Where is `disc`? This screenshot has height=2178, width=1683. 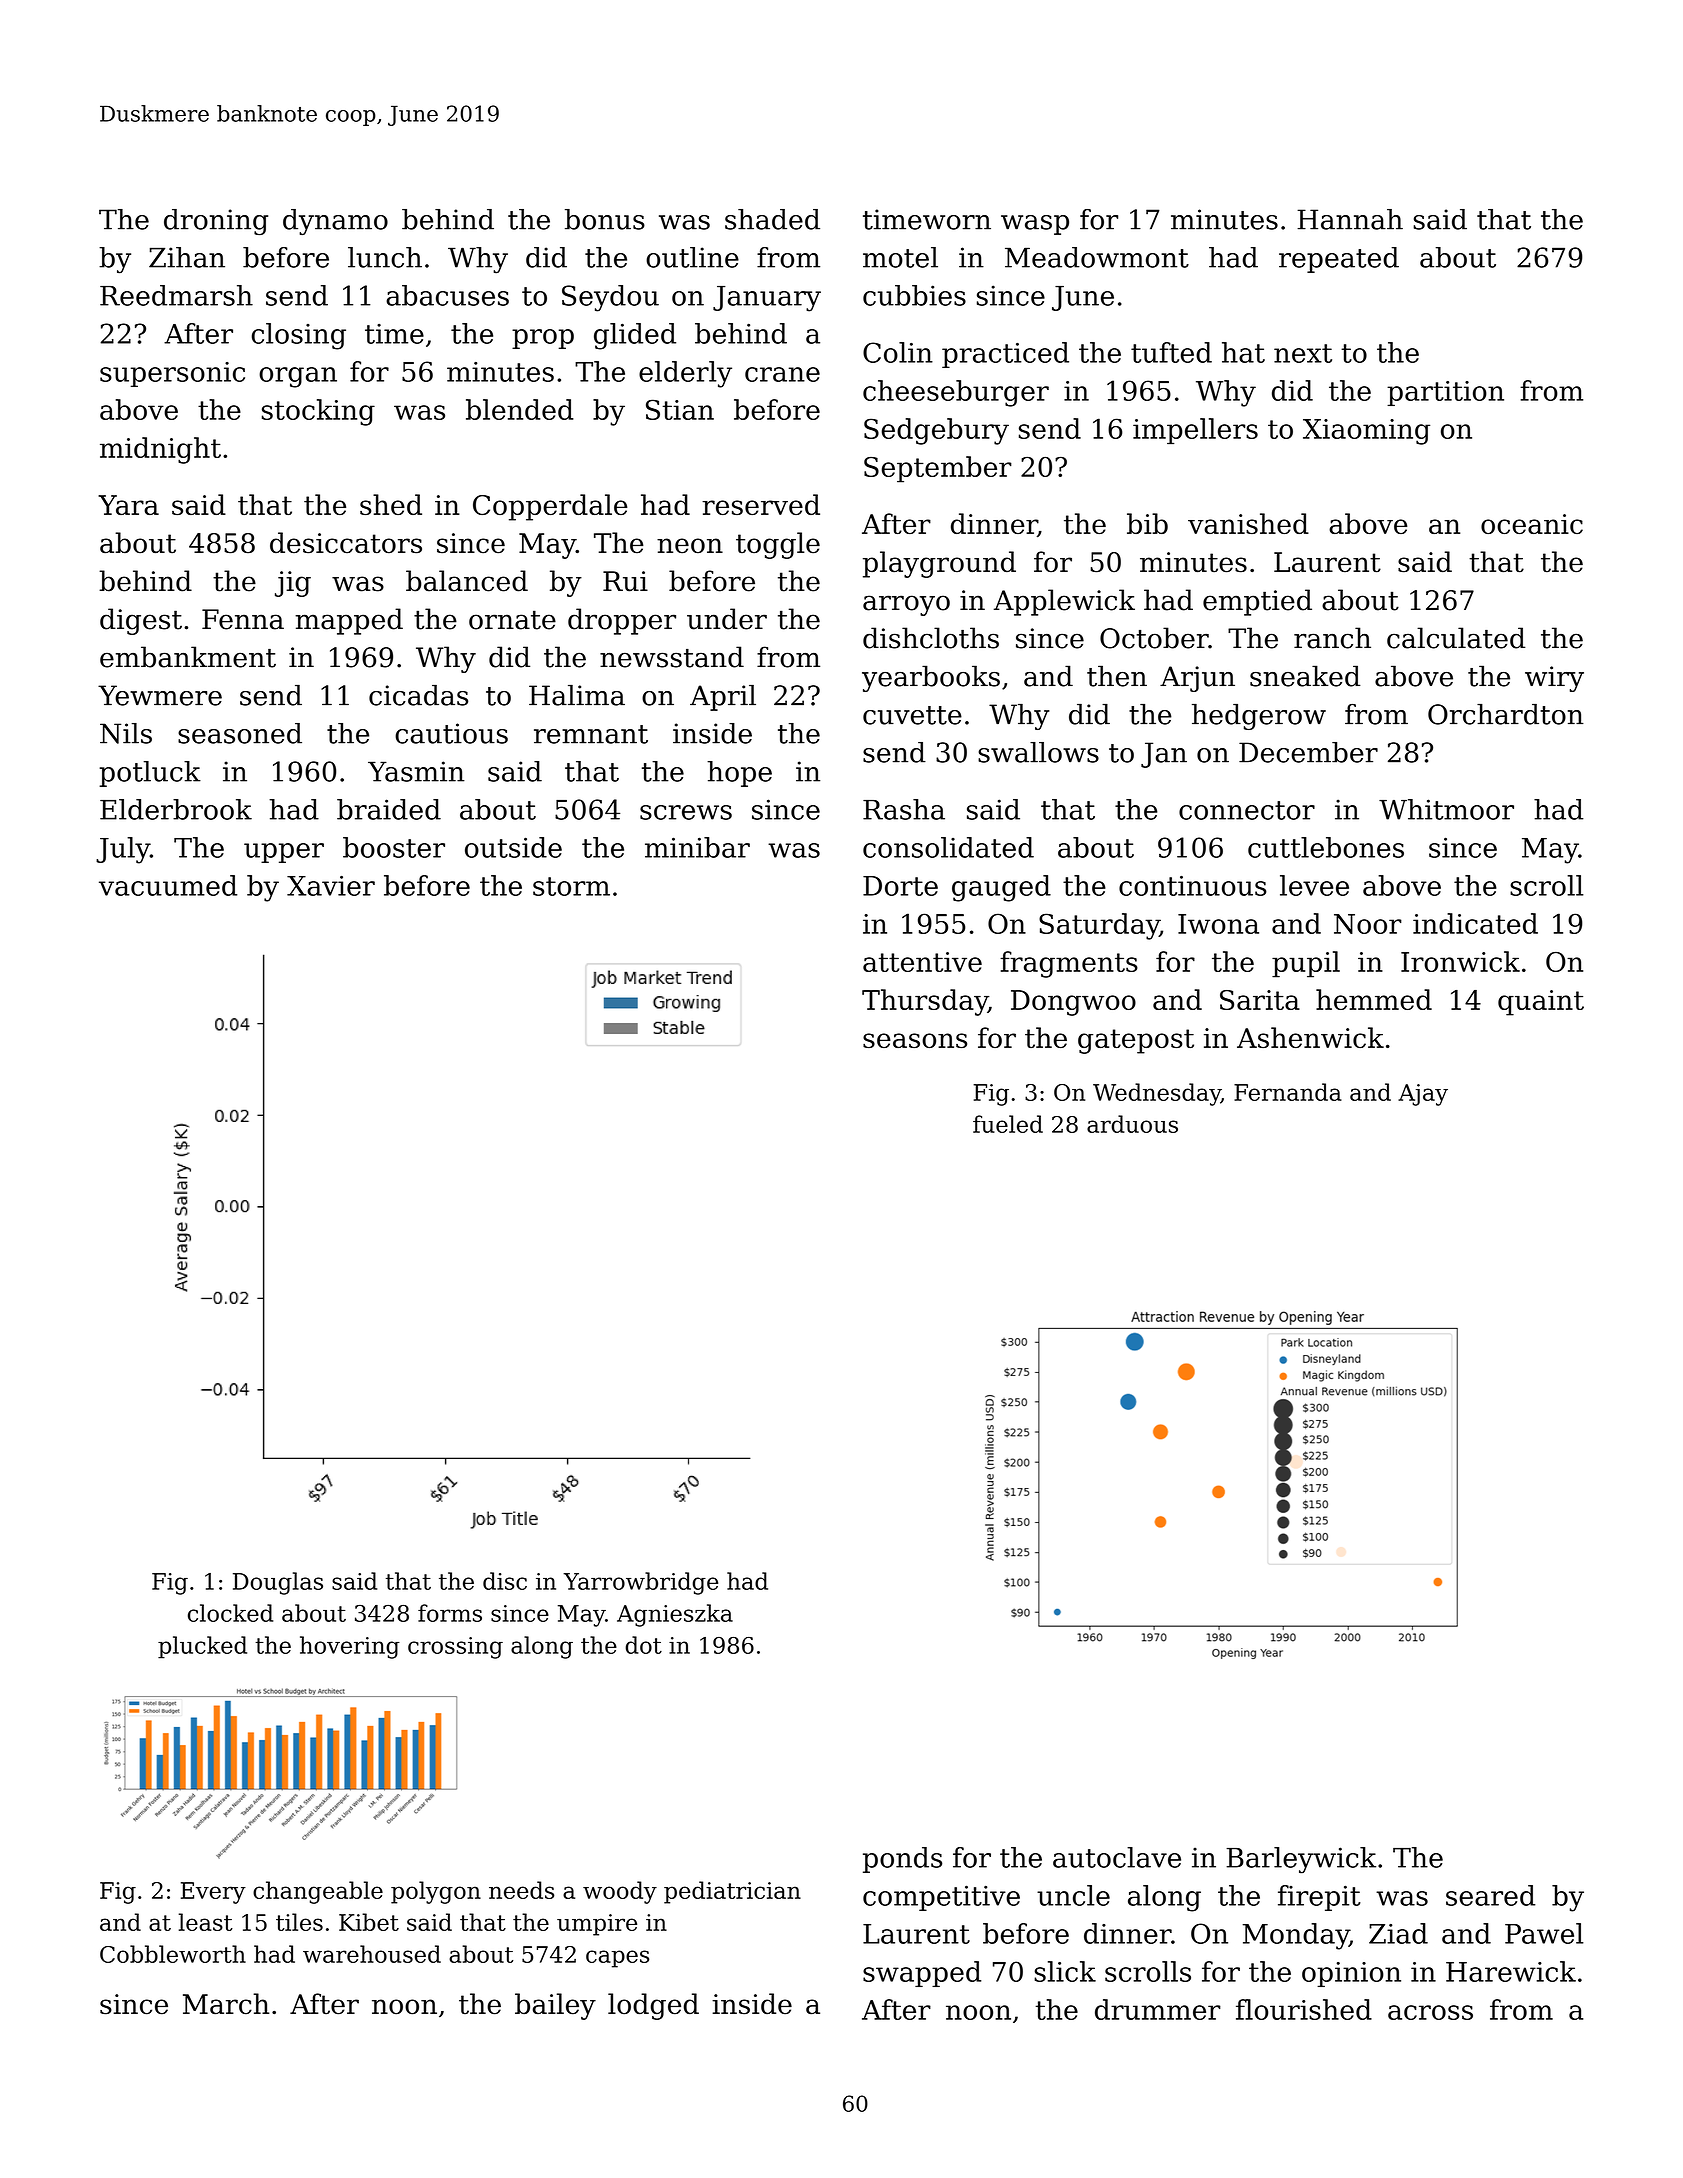 disc is located at coordinates (505, 1581).
